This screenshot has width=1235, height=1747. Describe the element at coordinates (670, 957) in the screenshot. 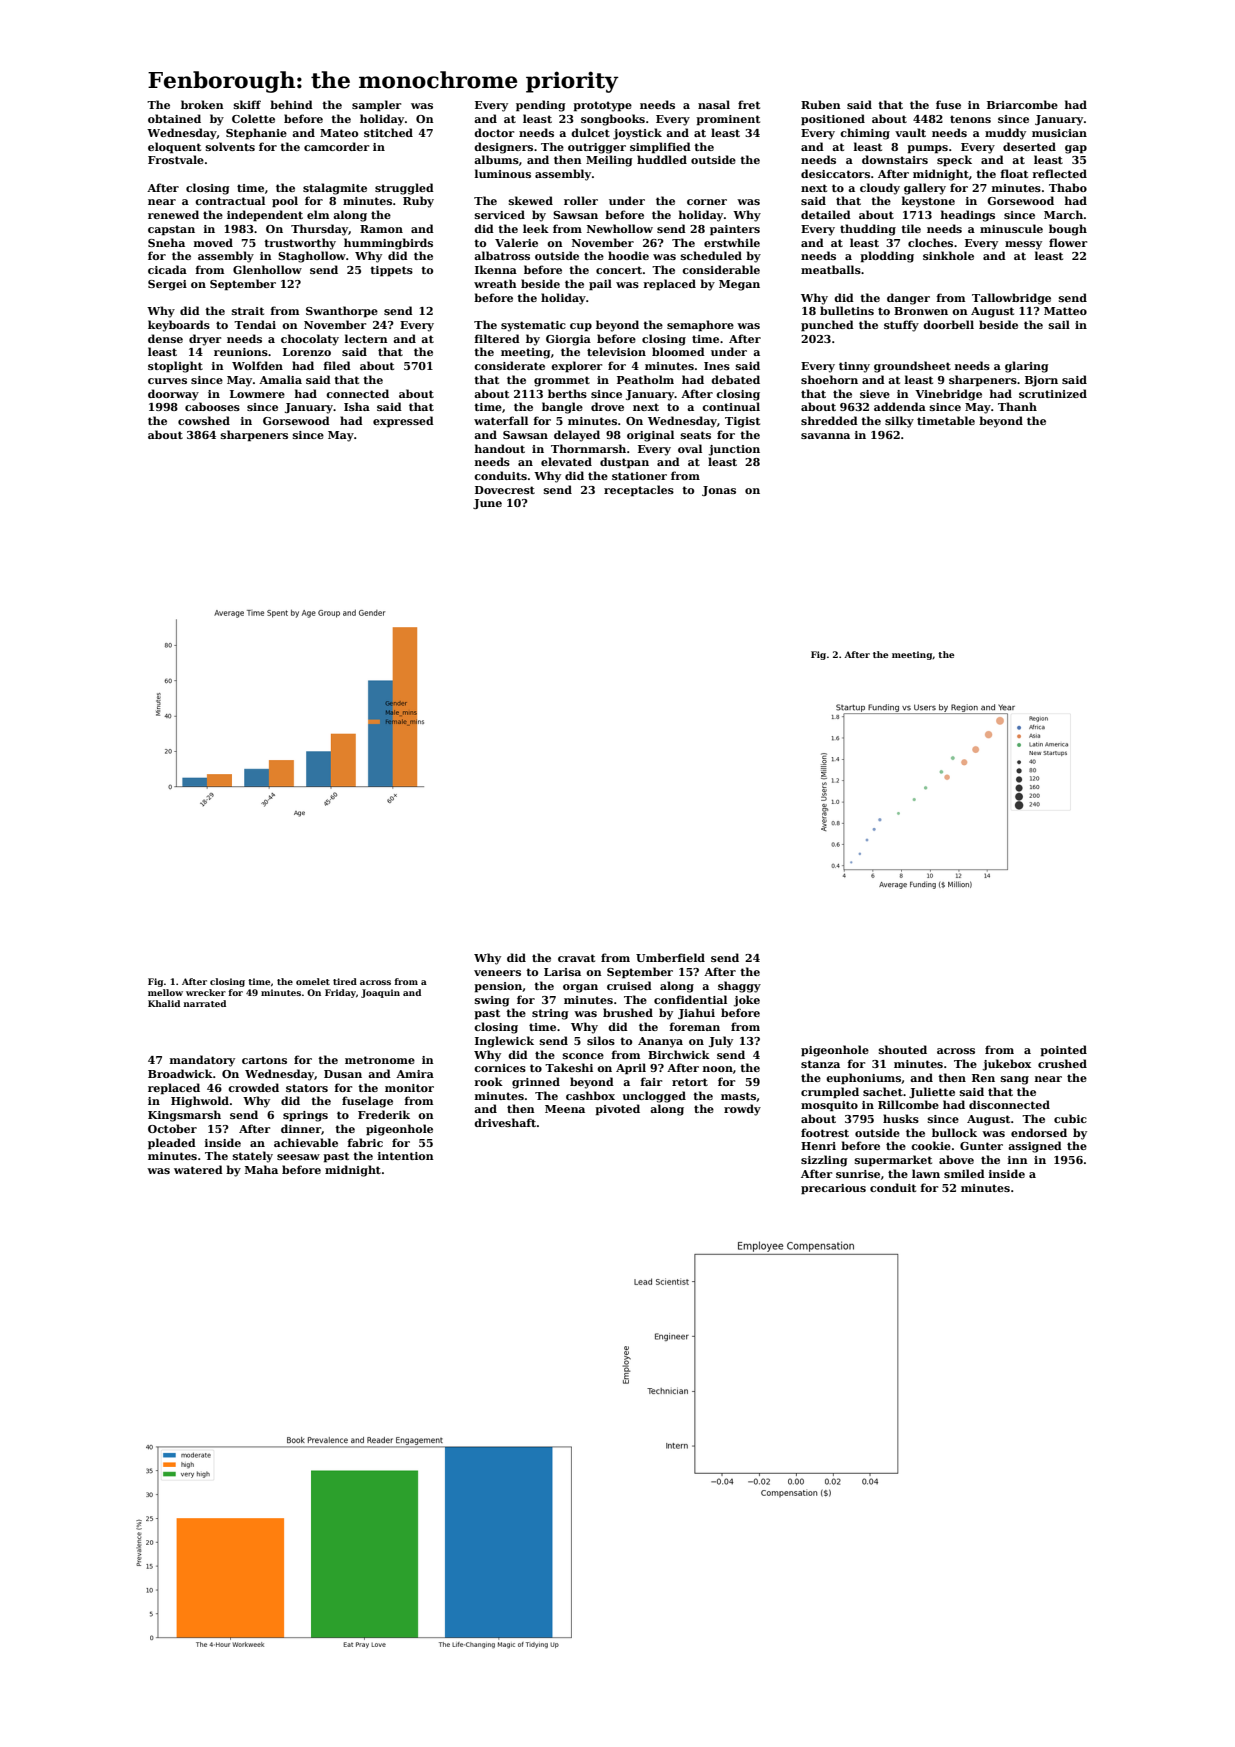

I see `Umberfield` at that location.
